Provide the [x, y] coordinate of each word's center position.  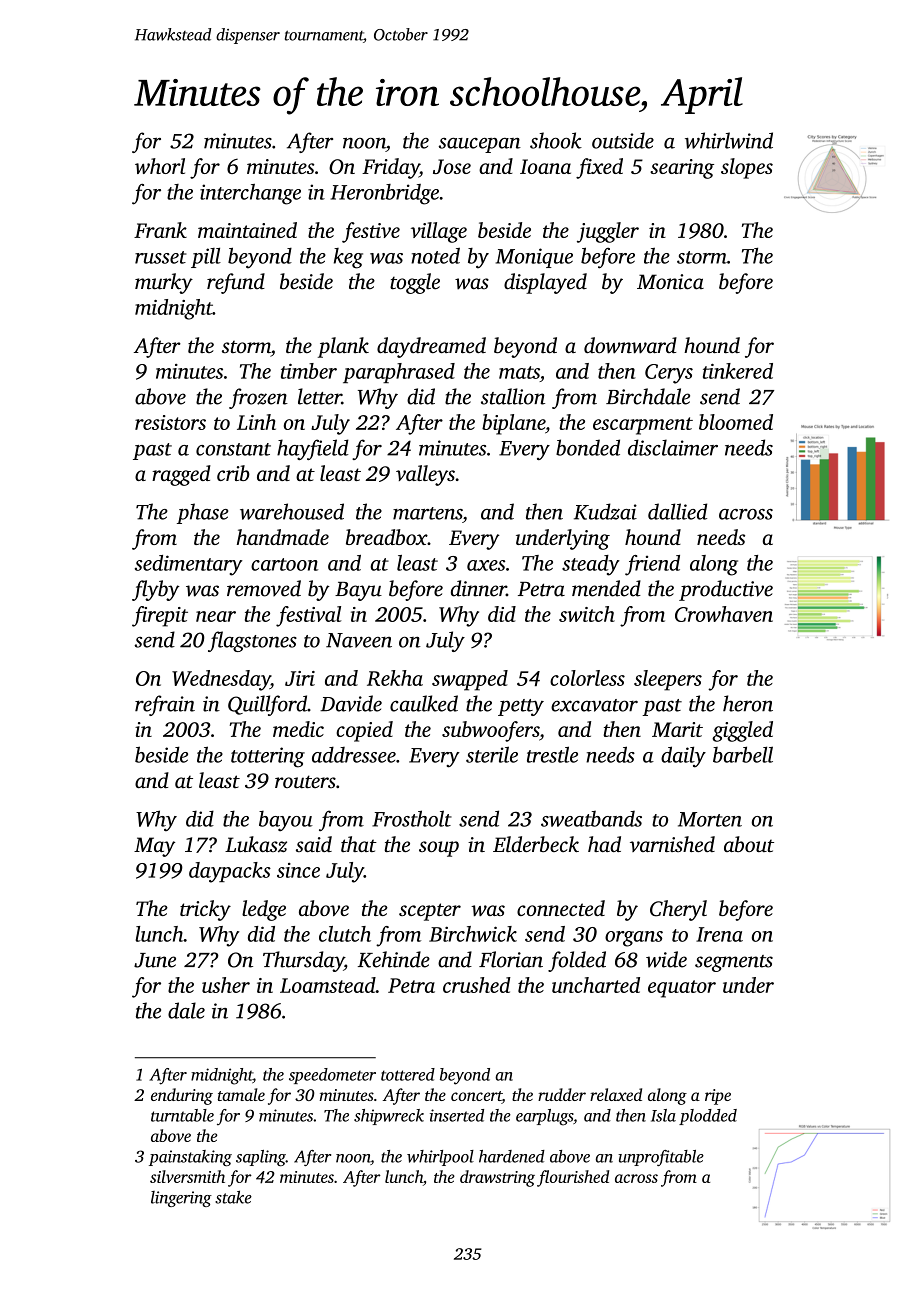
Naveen [359, 640]
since [298, 870]
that [359, 844]
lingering [181, 1199]
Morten [710, 819]
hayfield [313, 449]
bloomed [736, 422]
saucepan [480, 145]
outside [623, 140]
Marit [677, 729]
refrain [165, 705]
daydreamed [431, 347]
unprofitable [661, 1158]
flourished [573, 1178]
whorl [160, 166]
